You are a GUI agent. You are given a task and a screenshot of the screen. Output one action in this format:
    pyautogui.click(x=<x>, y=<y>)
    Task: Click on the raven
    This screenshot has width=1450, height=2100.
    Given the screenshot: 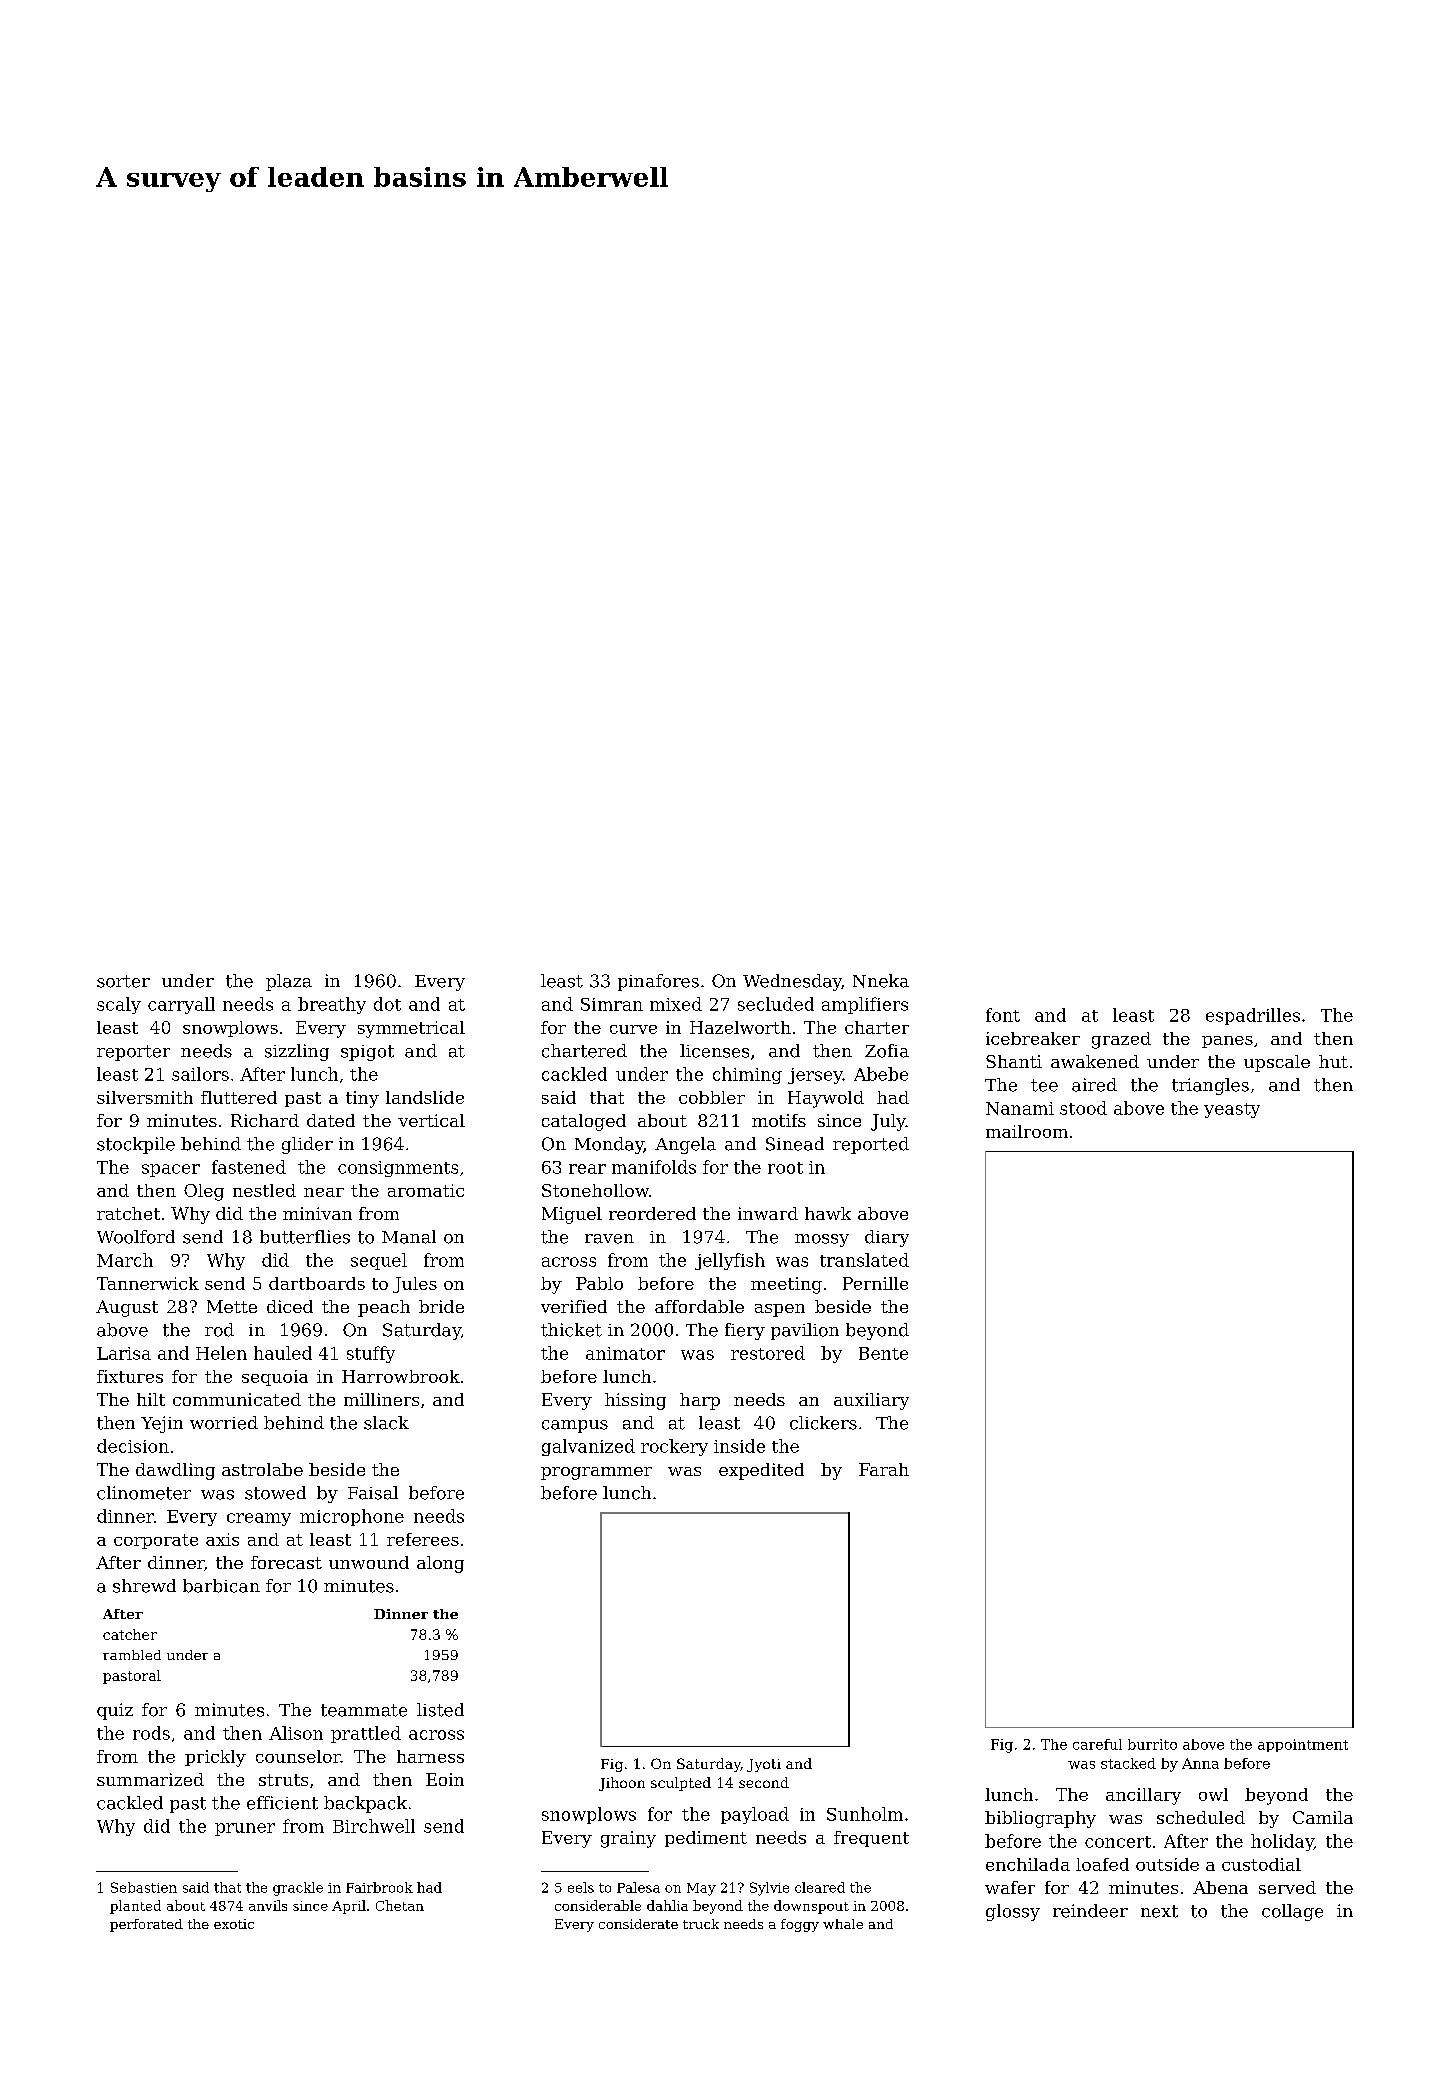 What is the action you would take?
    pyautogui.click(x=609, y=1239)
